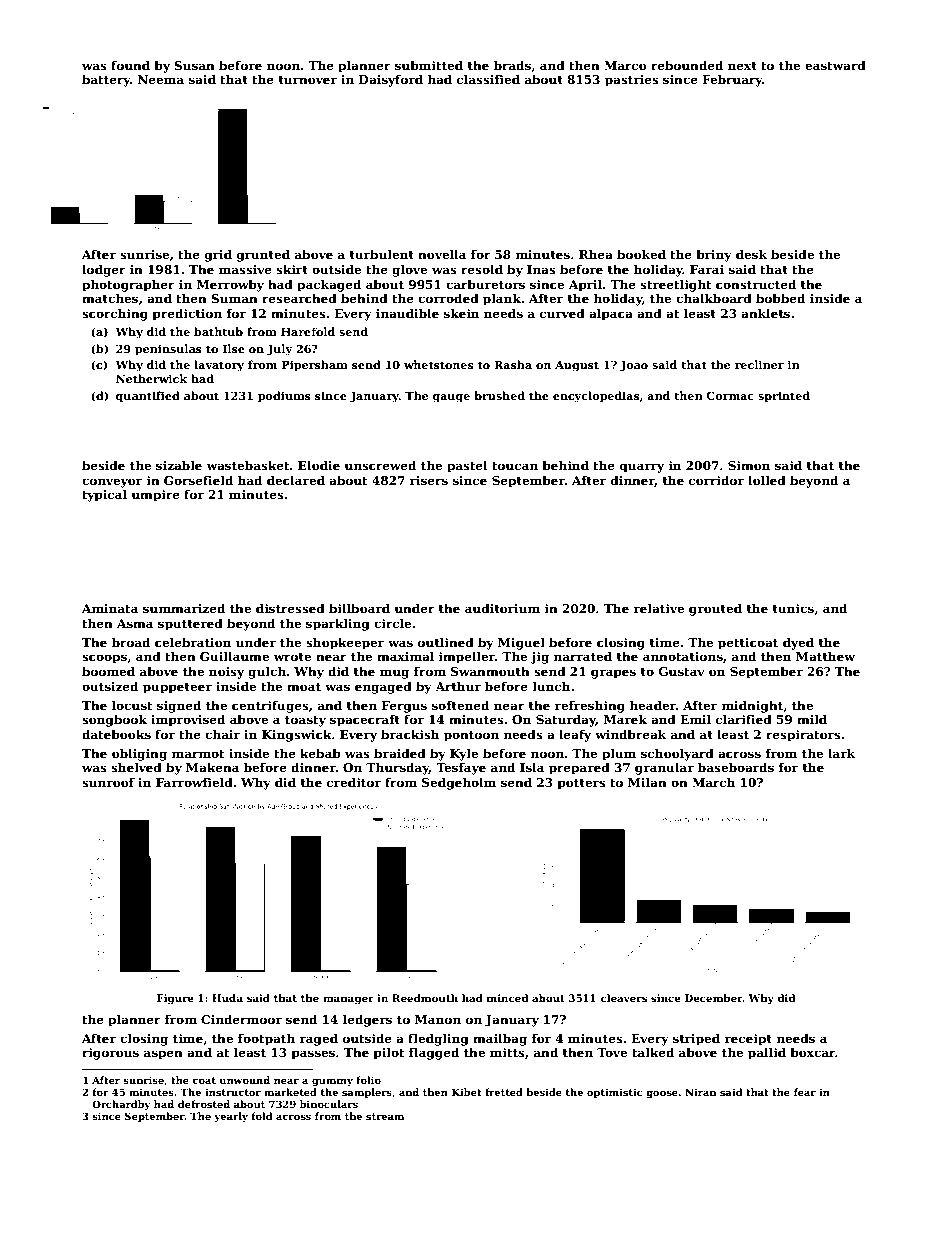  What do you see at coordinates (231, 1117) in the screenshot?
I see `yearly` at bounding box center [231, 1117].
